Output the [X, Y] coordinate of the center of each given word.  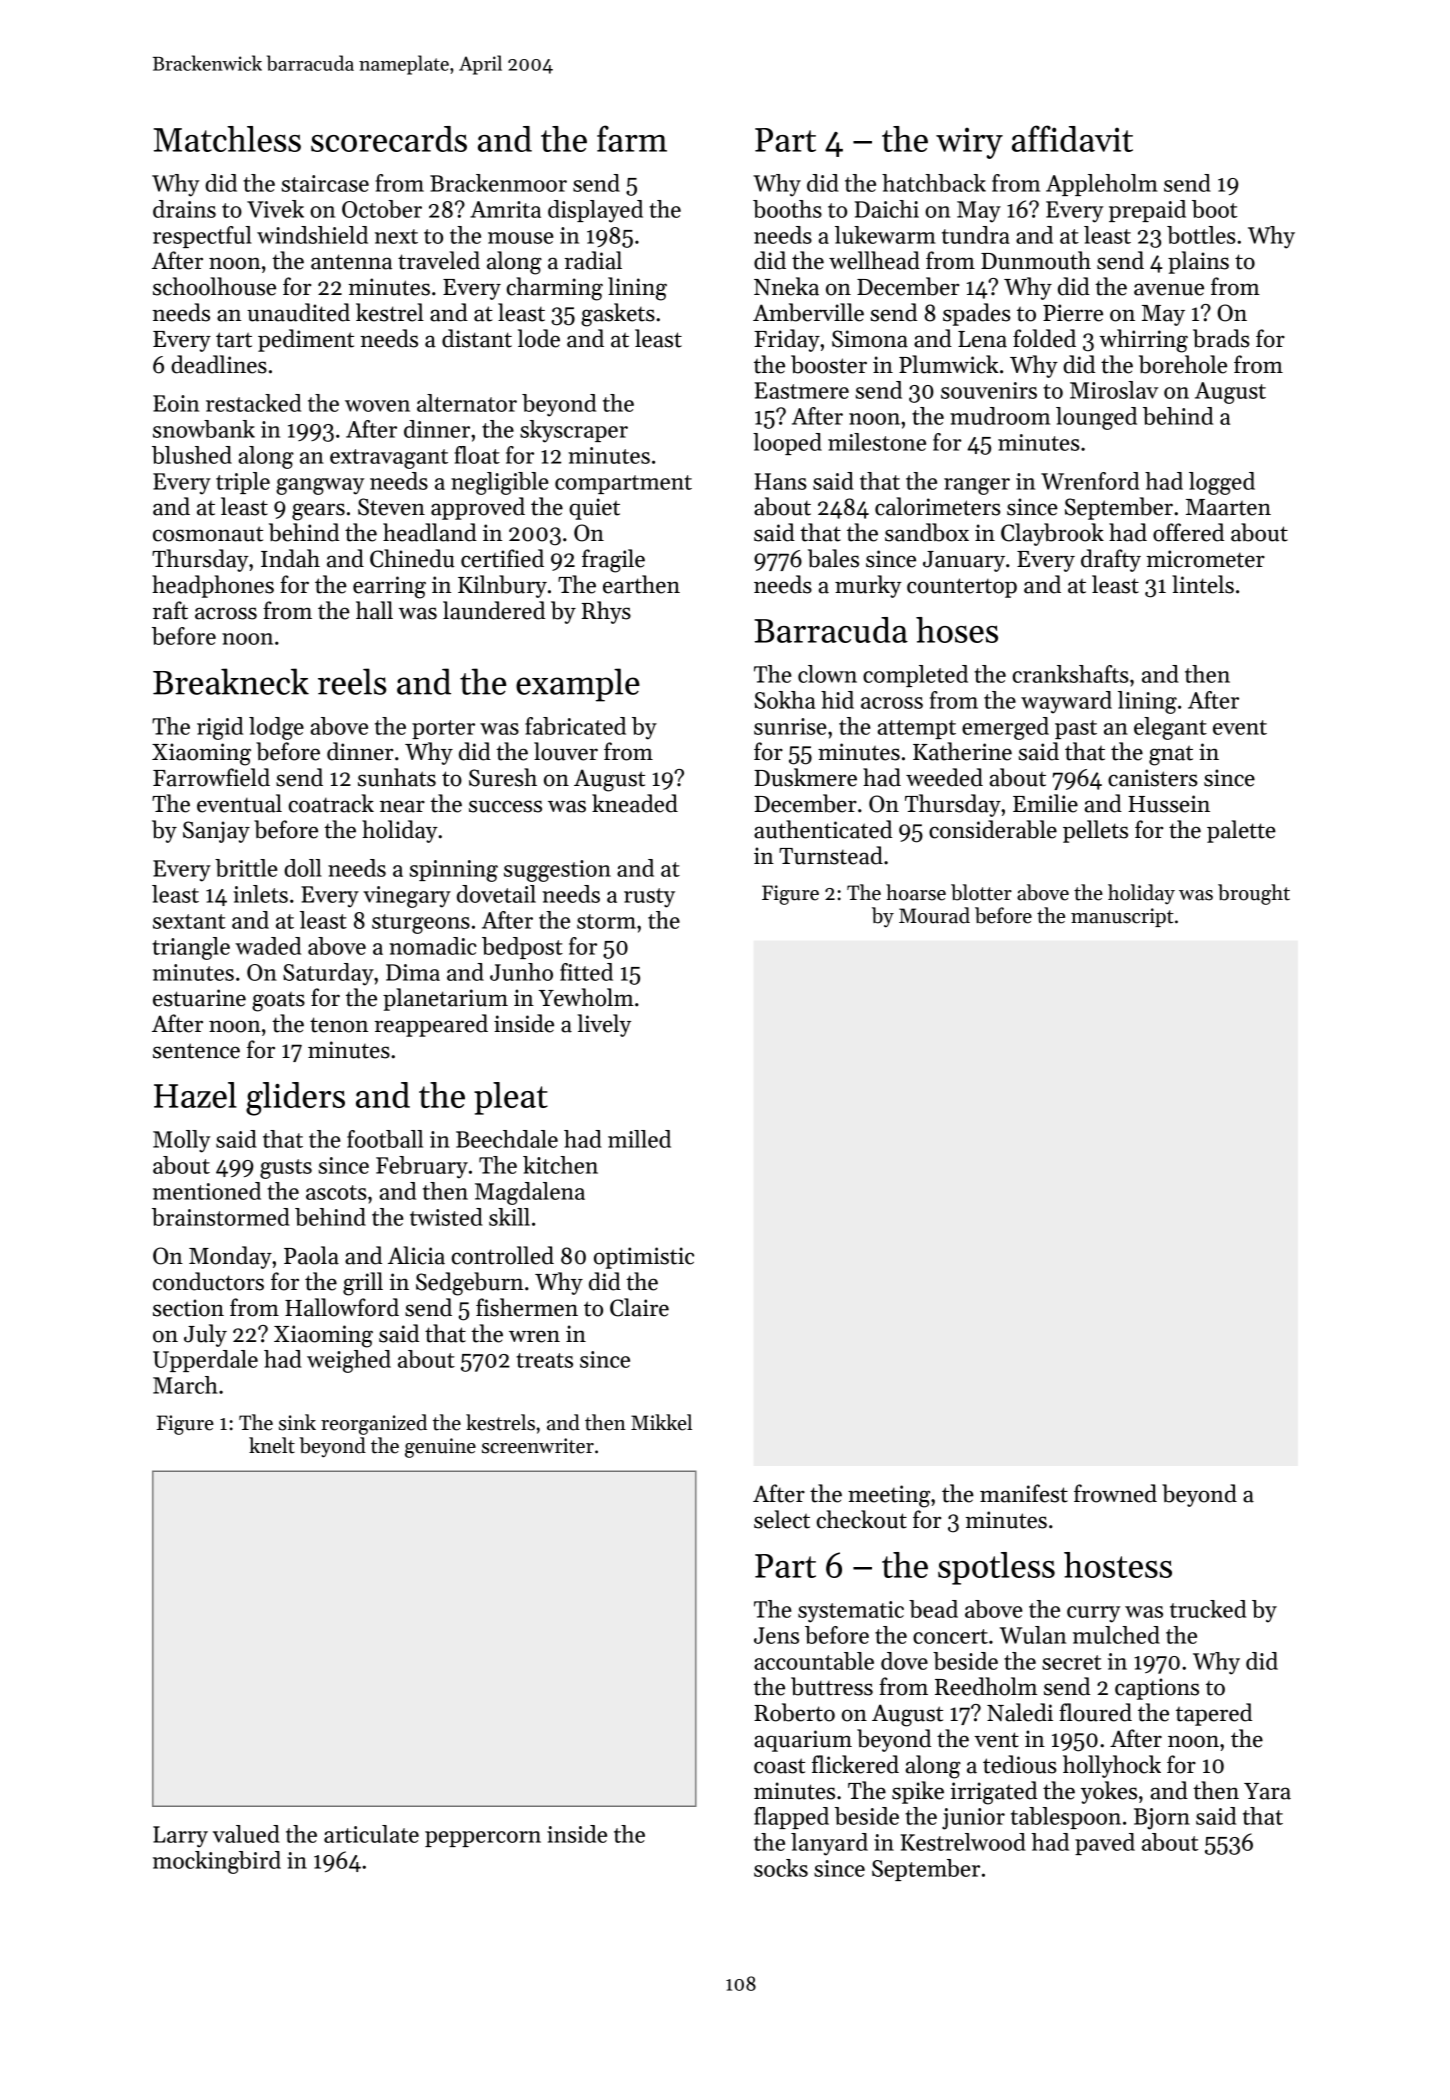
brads [1221, 338]
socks [781, 1868]
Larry [180, 1837]
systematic [851, 1612]
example [578, 685]
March [185, 1385]
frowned [1115, 1493]
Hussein [1169, 804]
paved [1105, 1844]
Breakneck [231, 681]
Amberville [808, 312]
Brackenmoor [498, 183]
